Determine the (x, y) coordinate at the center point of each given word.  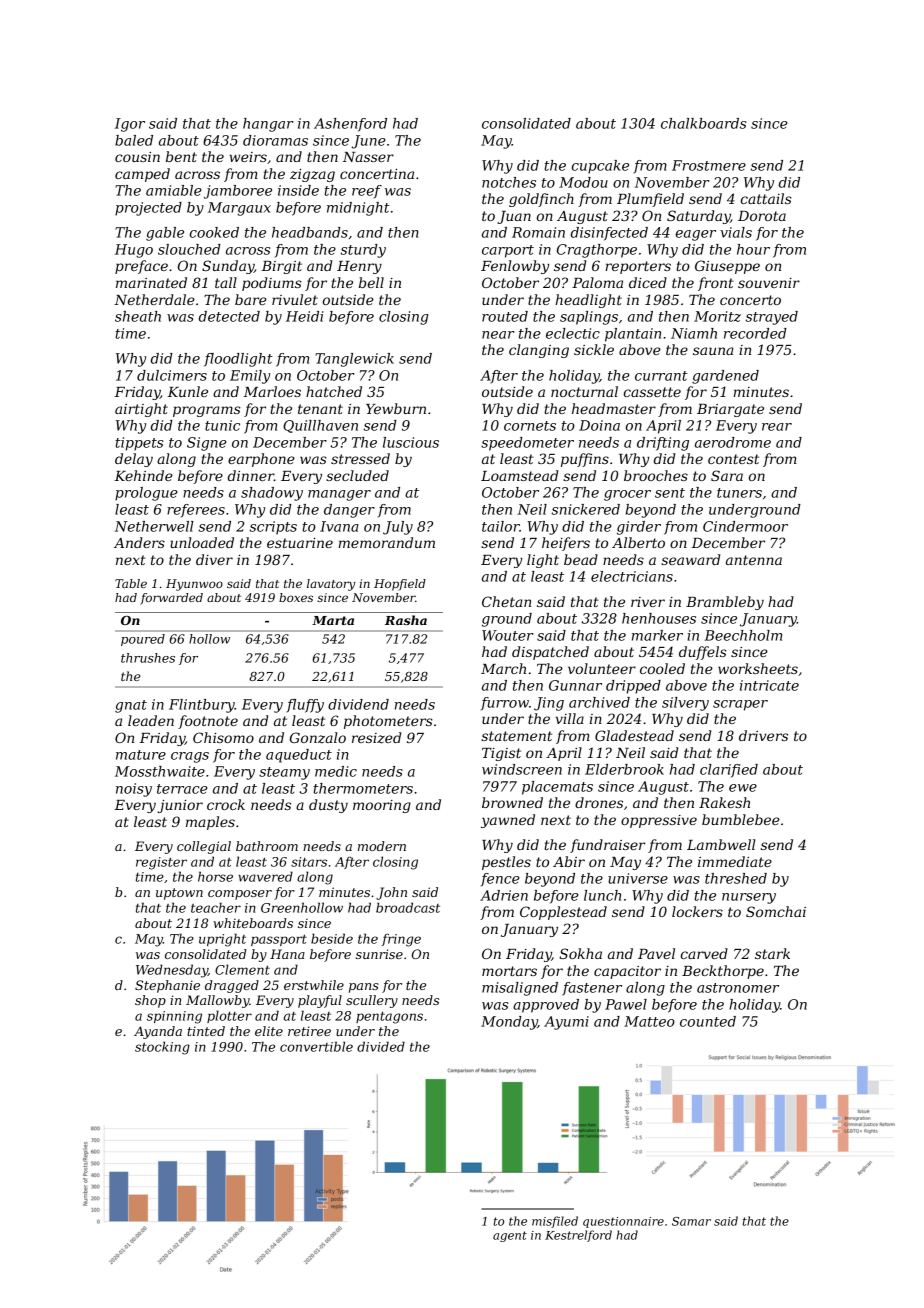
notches (509, 182)
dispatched (550, 653)
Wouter (508, 635)
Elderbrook (624, 769)
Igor (130, 125)
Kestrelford (578, 1236)
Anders (139, 542)
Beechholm (743, 635)
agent (510, 1236)
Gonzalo (318, 738)
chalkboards (703, 123)
